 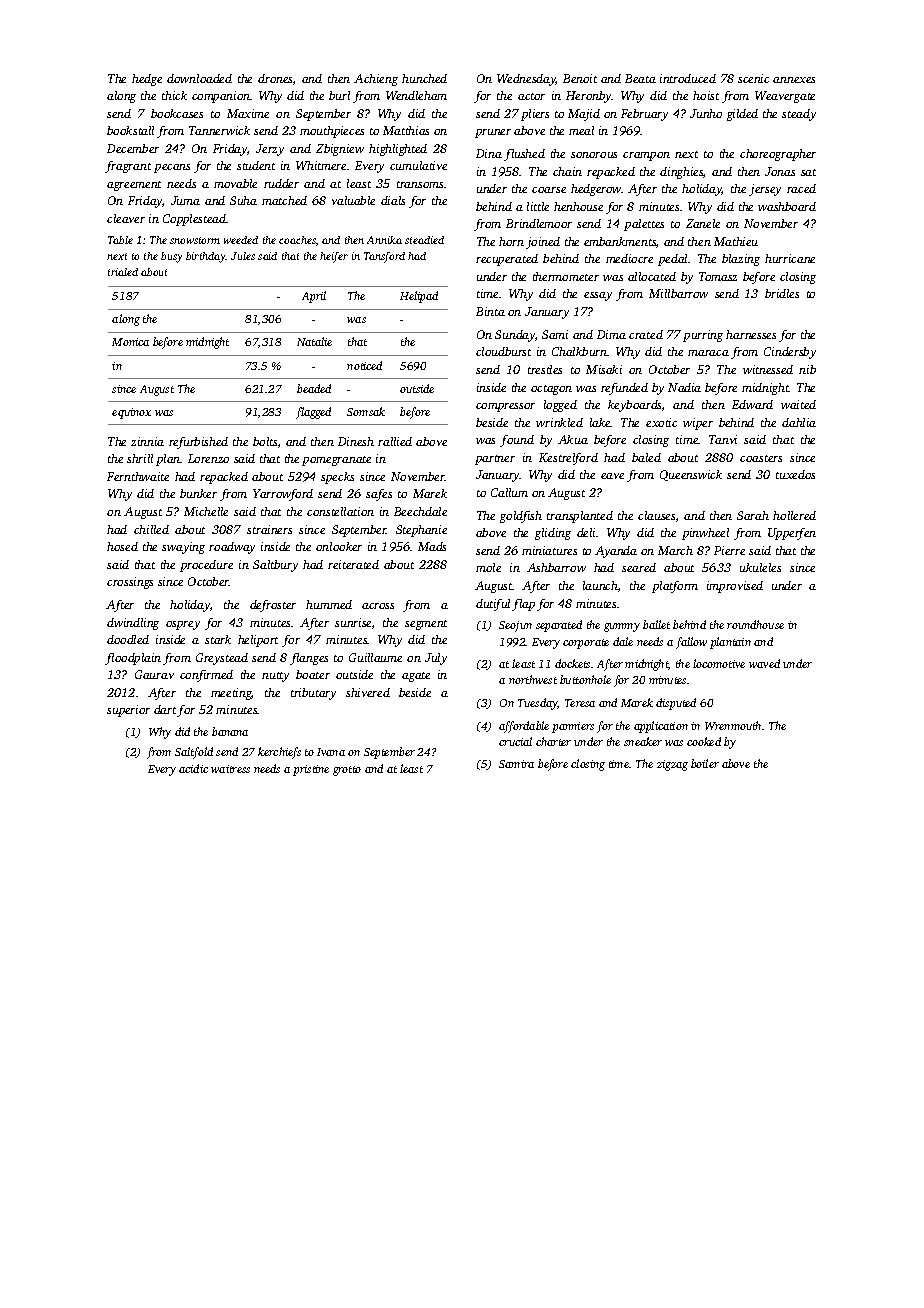 What do you see at coordinates (493, 133) in the document?
I see `pruner` at bounding box center [493, 133].
